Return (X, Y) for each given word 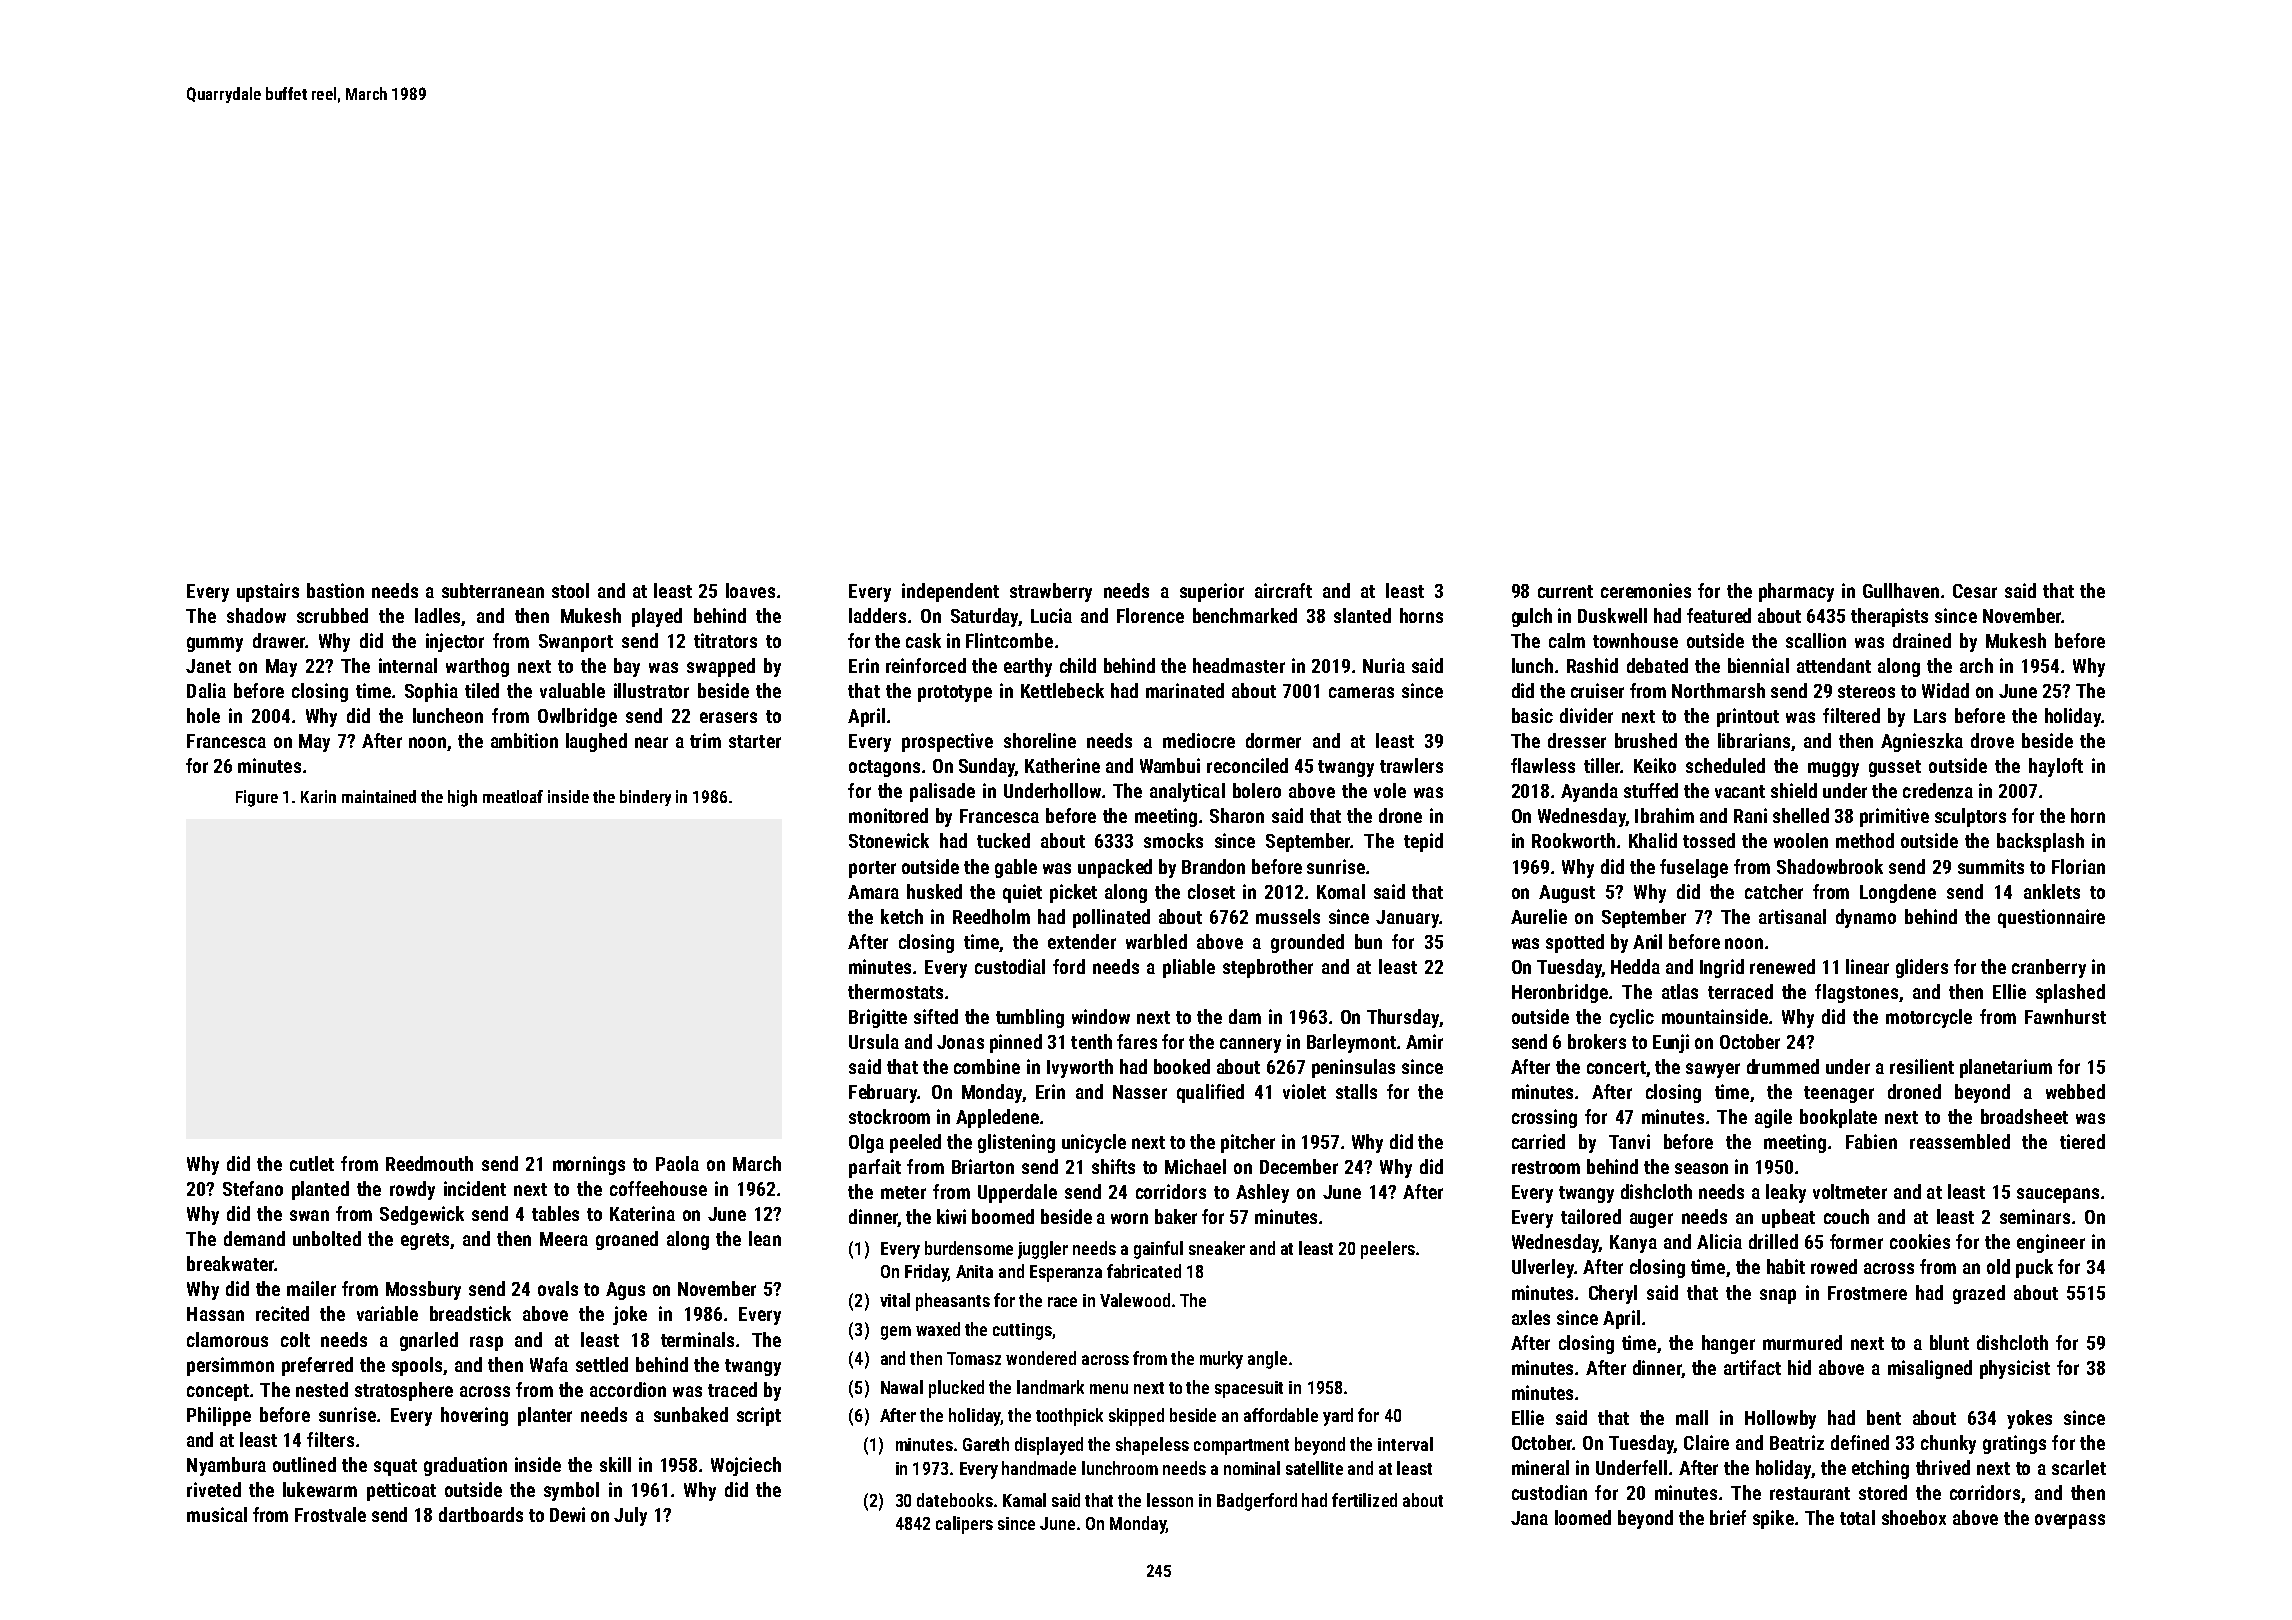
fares (1137, 1041)
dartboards (481, 1514)
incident (475, 1188)
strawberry (1051, 592)
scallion (1816, 640)
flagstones (1856, 993)
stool (570, 590)
